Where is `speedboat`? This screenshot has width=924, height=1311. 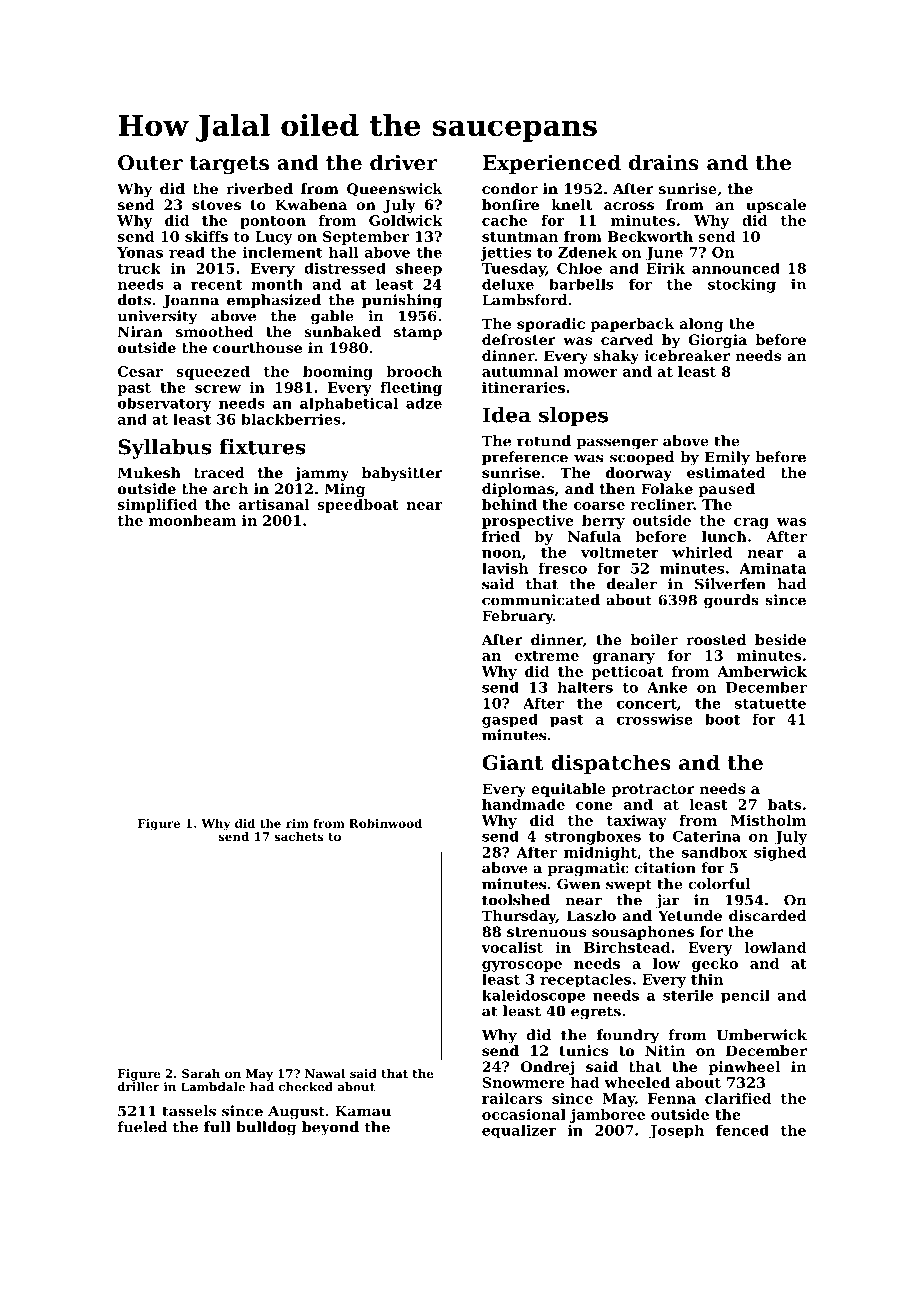 speedboat is located at coordinates (358, 506).
